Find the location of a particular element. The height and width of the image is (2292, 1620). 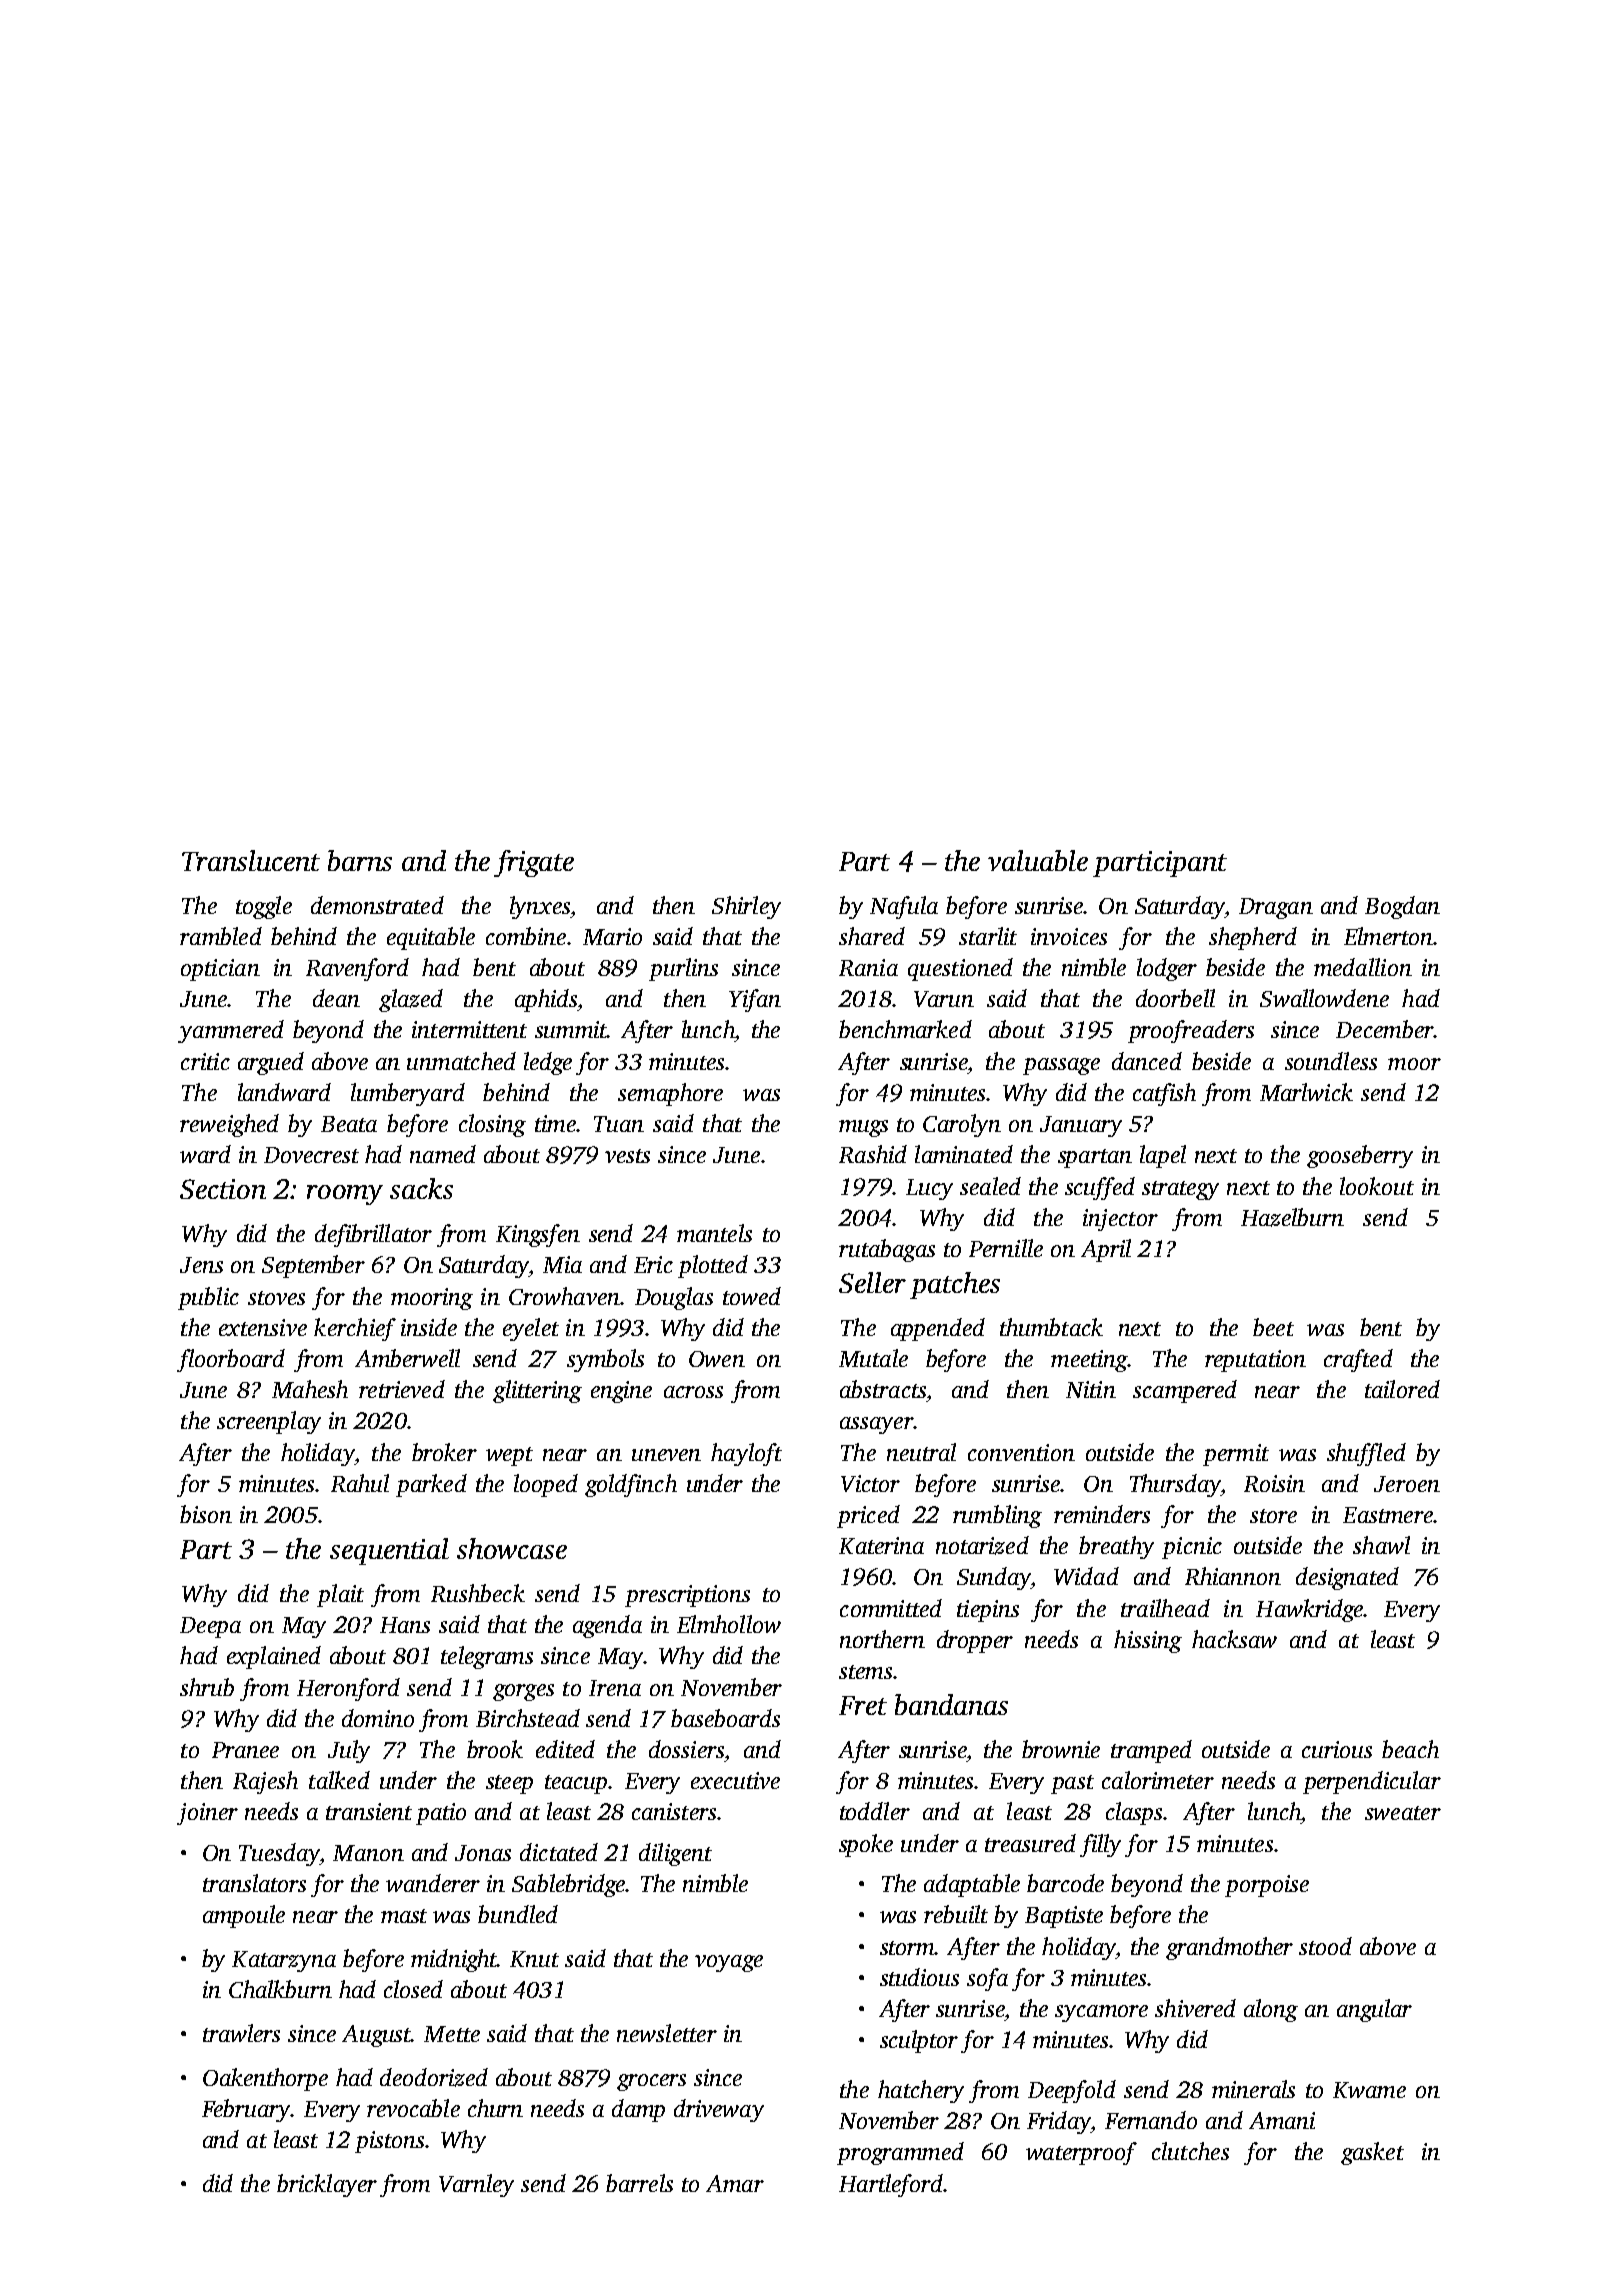

domino is located at coordinates (378, 1718).
